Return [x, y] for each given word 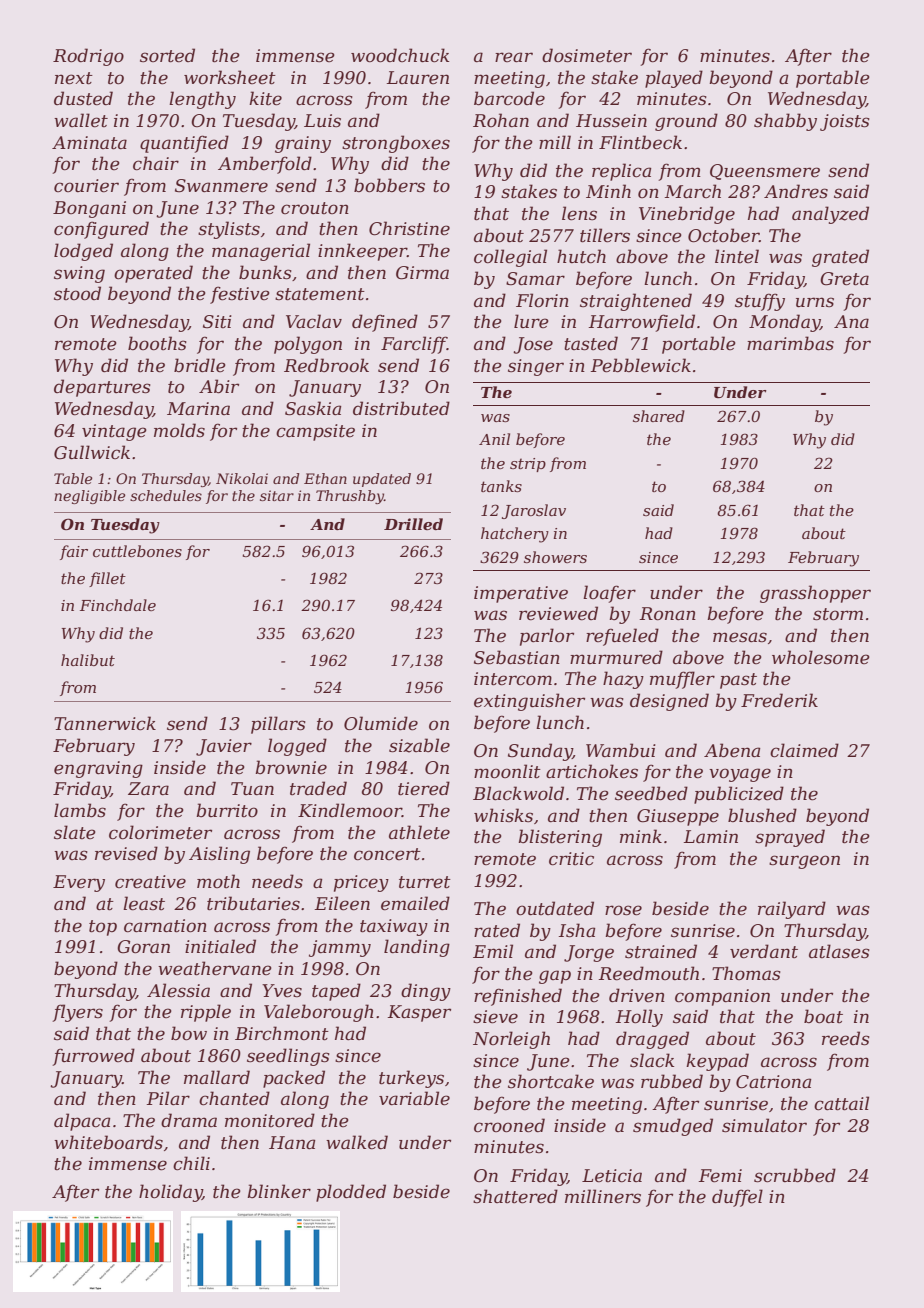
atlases [839, 951]
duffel [737, 1198]
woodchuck [400, 55]
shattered [515, 1196]
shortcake [551, 1081]
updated [382, 480]
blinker [279, 1191]
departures [102, 388]
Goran [143, 947]
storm [838, 614]
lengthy [202, 100]
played [674, 79]
